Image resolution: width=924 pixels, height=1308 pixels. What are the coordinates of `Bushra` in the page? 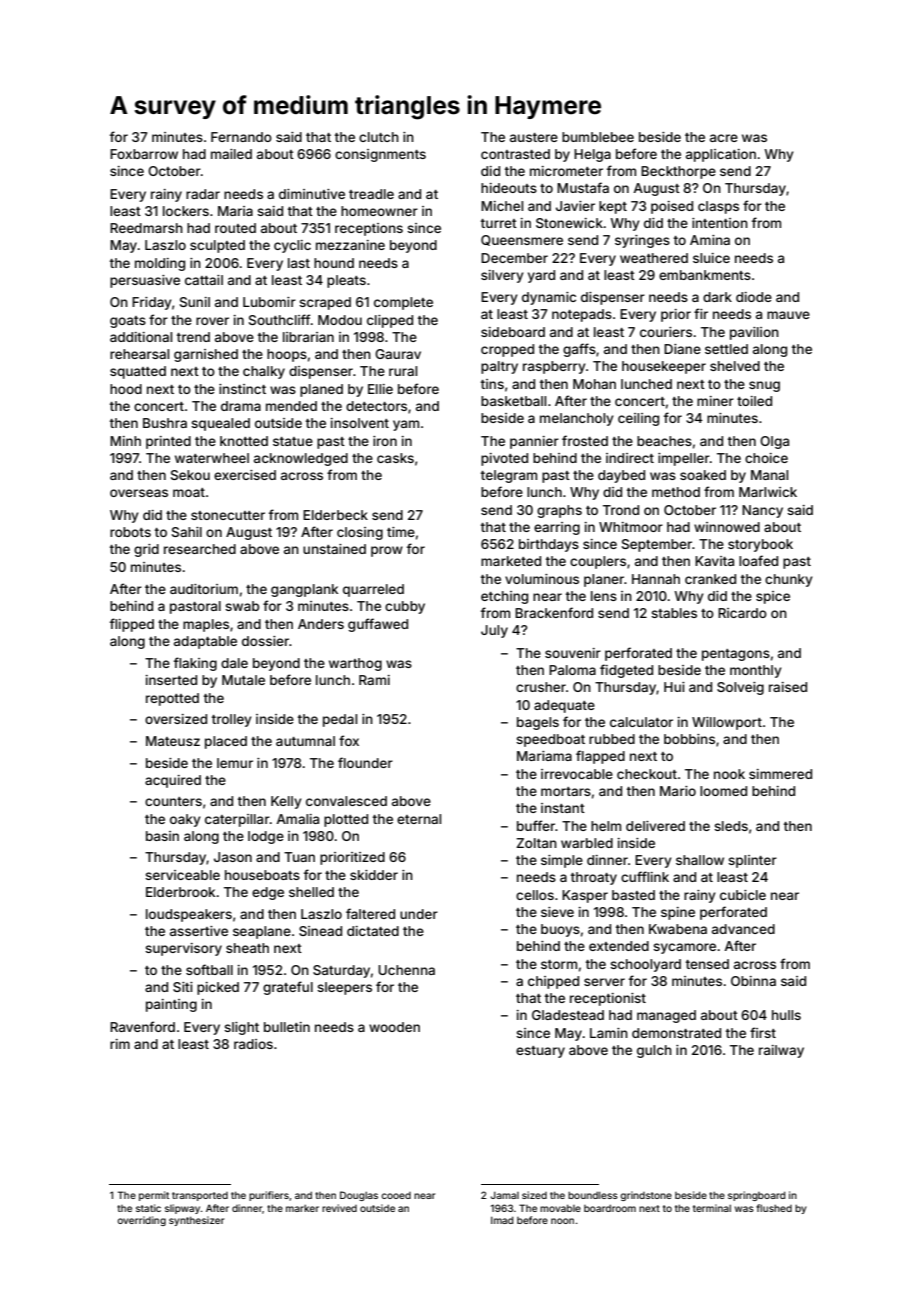 It's located at (165, 423).
